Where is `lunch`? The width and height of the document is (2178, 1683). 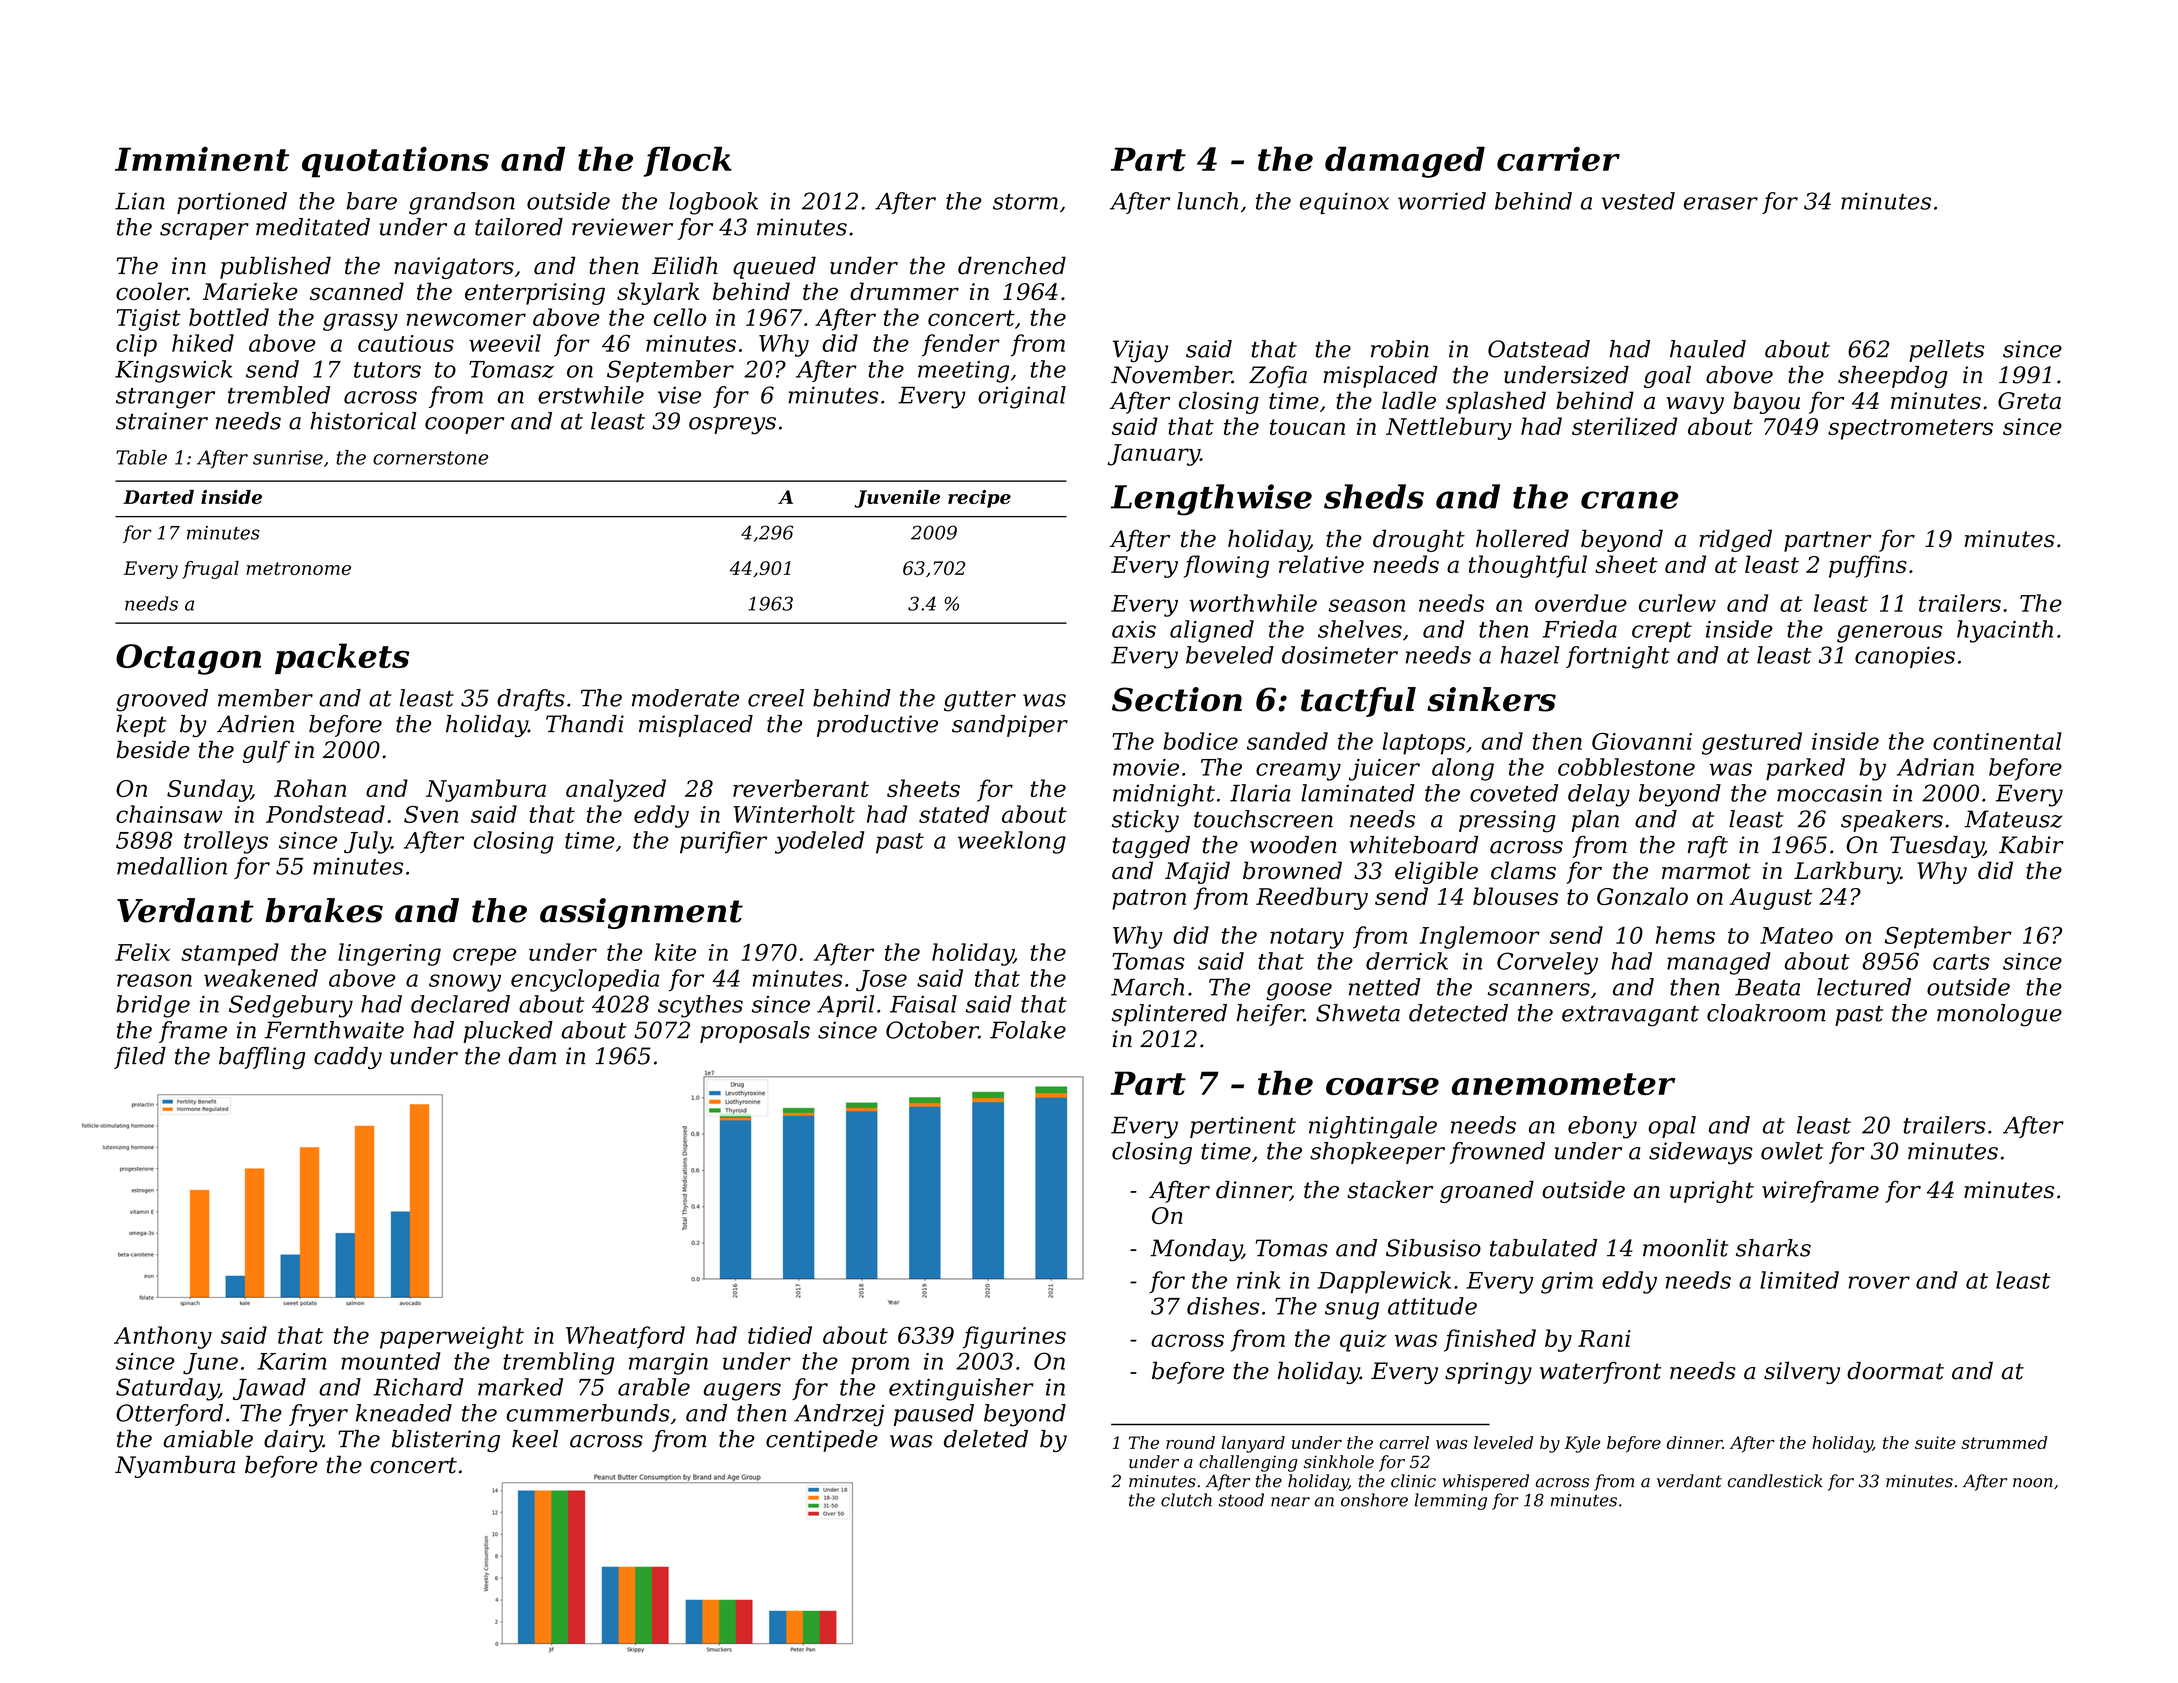
lunch is located at coordinates (1207, 201).
